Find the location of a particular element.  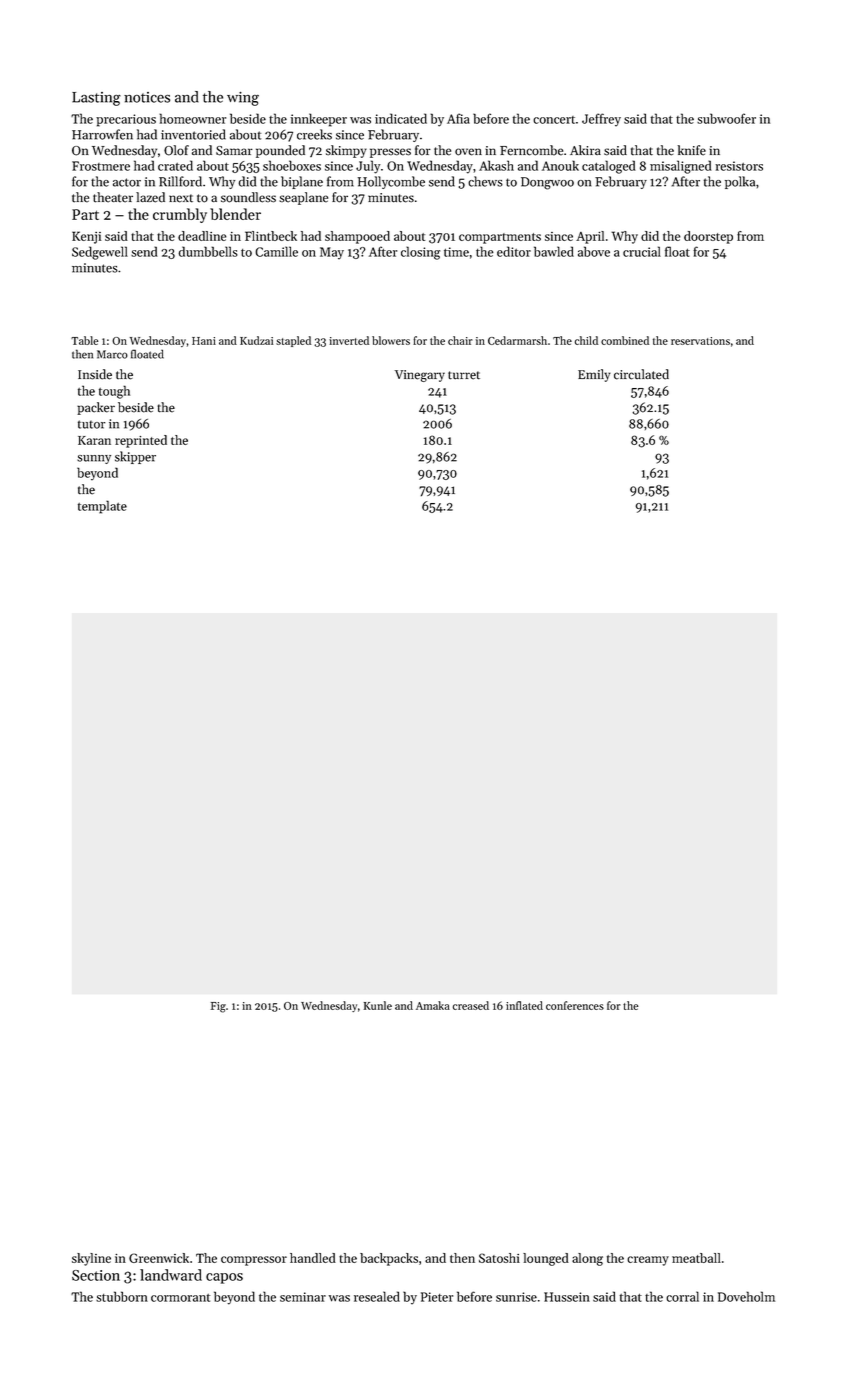

subwoofer is located at coordinates (726, 118).
